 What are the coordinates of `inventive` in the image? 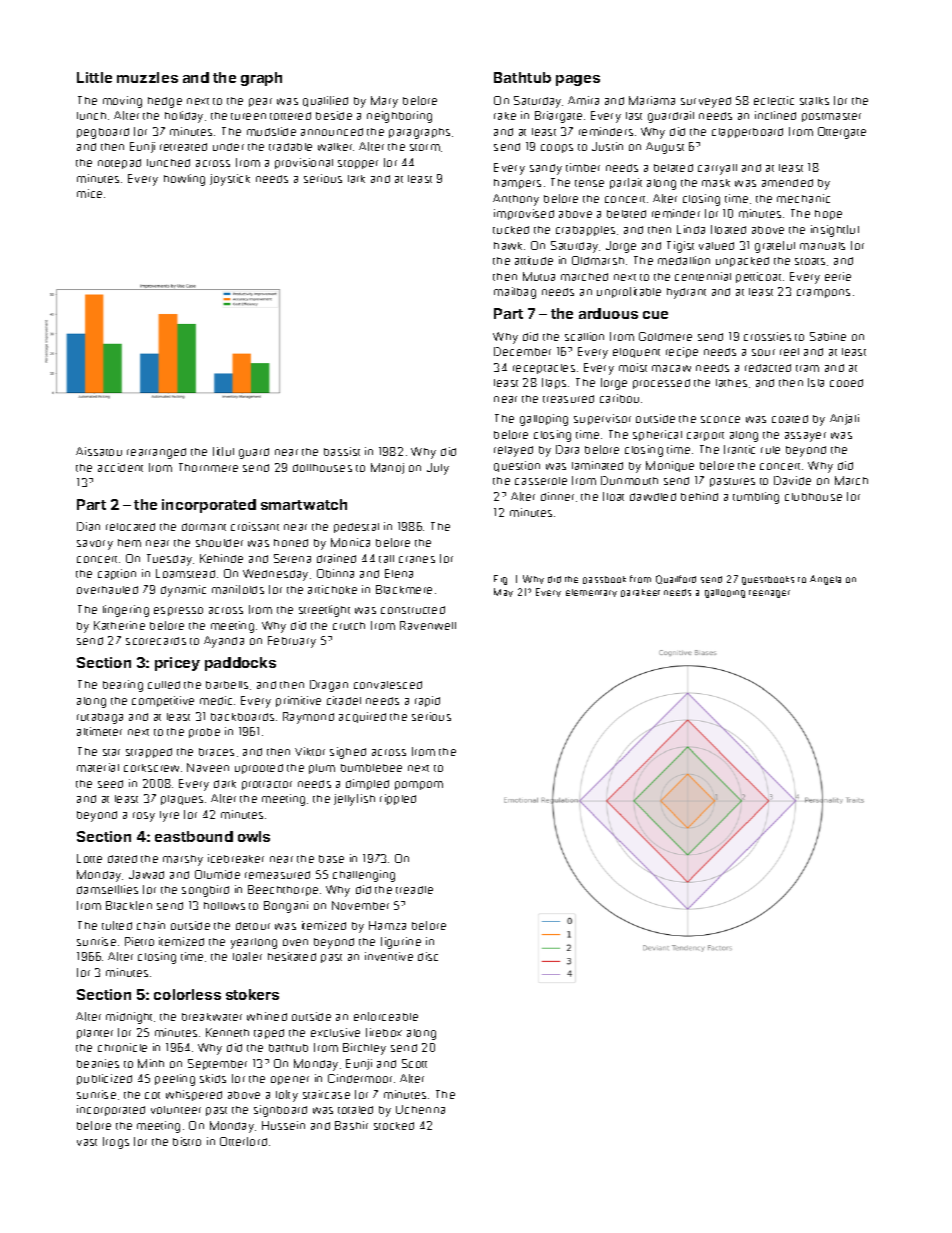 It's located at (389, 956).
